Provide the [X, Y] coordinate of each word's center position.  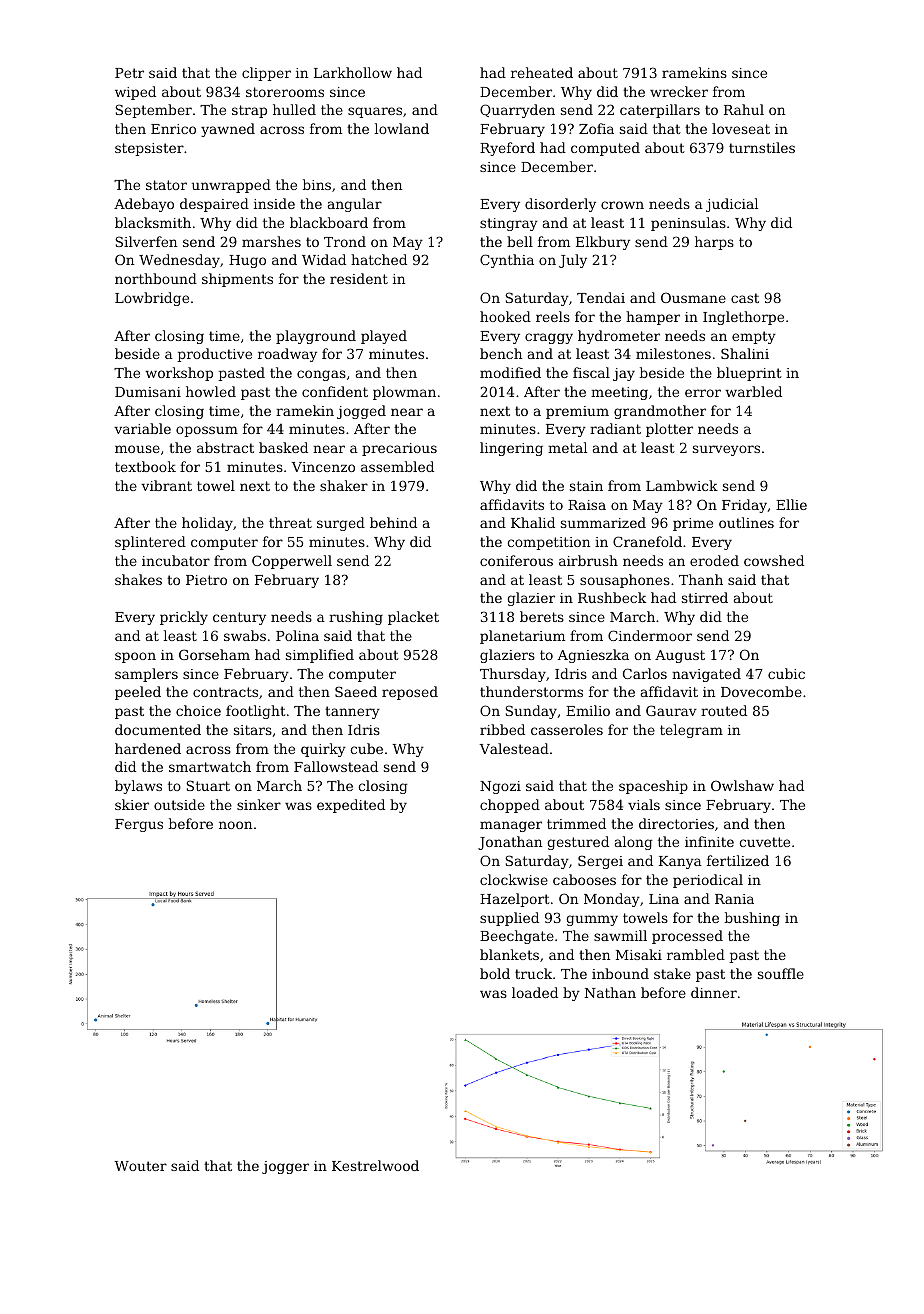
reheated [542, 72]
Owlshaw [742, 785]
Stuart [208, 785]
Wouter [140, 1166]
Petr [129, 73]
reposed [410, 693]
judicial [732, 205]
